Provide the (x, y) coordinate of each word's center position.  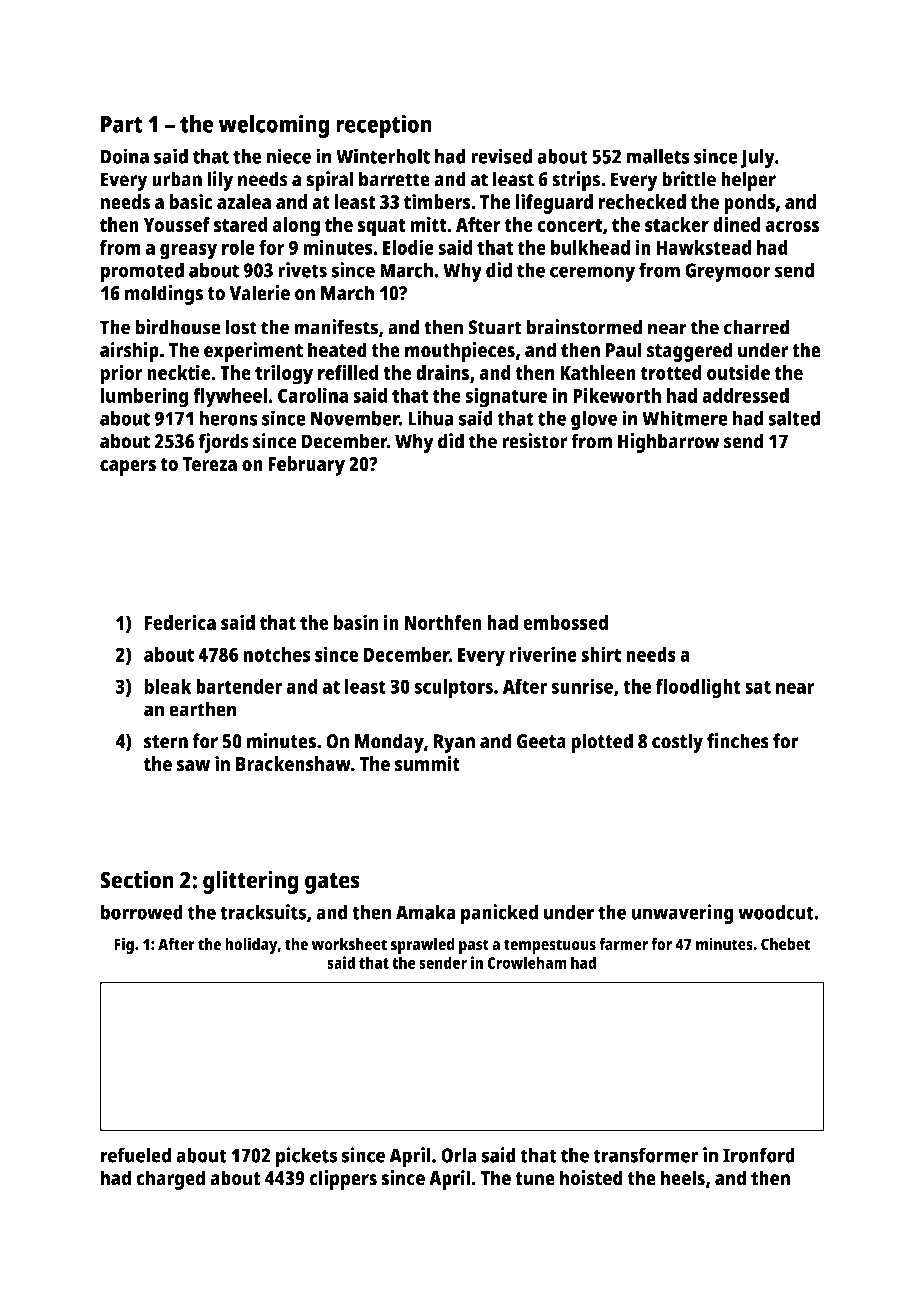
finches (738, 741)
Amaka (426, 912)
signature (506, 397)
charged (170, 1180)
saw (193, 766)
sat (758, 687)
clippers (343, 1180)
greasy (188, 251)
